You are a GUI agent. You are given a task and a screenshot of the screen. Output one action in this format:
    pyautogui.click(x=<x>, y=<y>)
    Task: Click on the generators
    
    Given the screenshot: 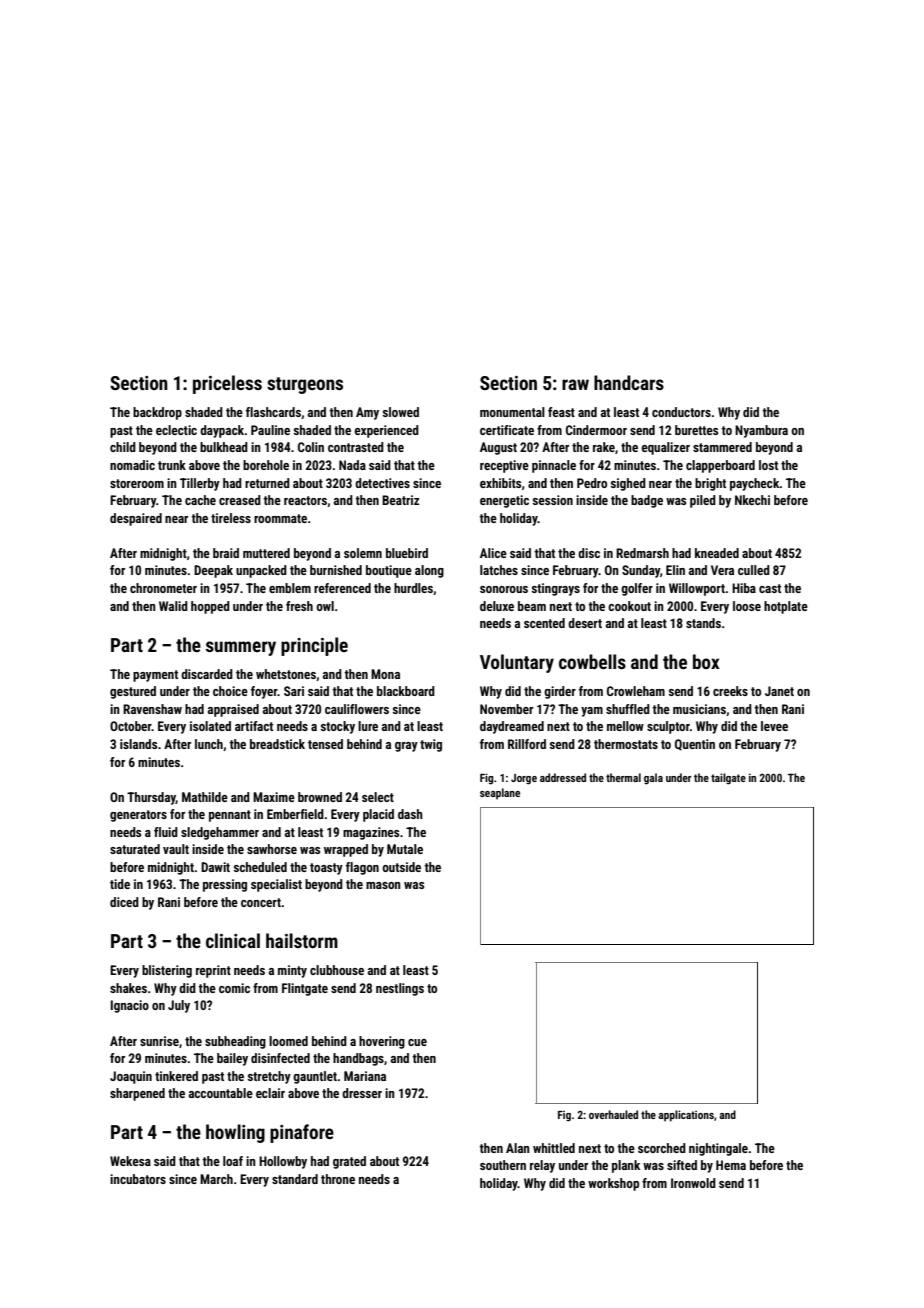 What is the action you would take?
    pyautogui.click(x=138, y=816)
